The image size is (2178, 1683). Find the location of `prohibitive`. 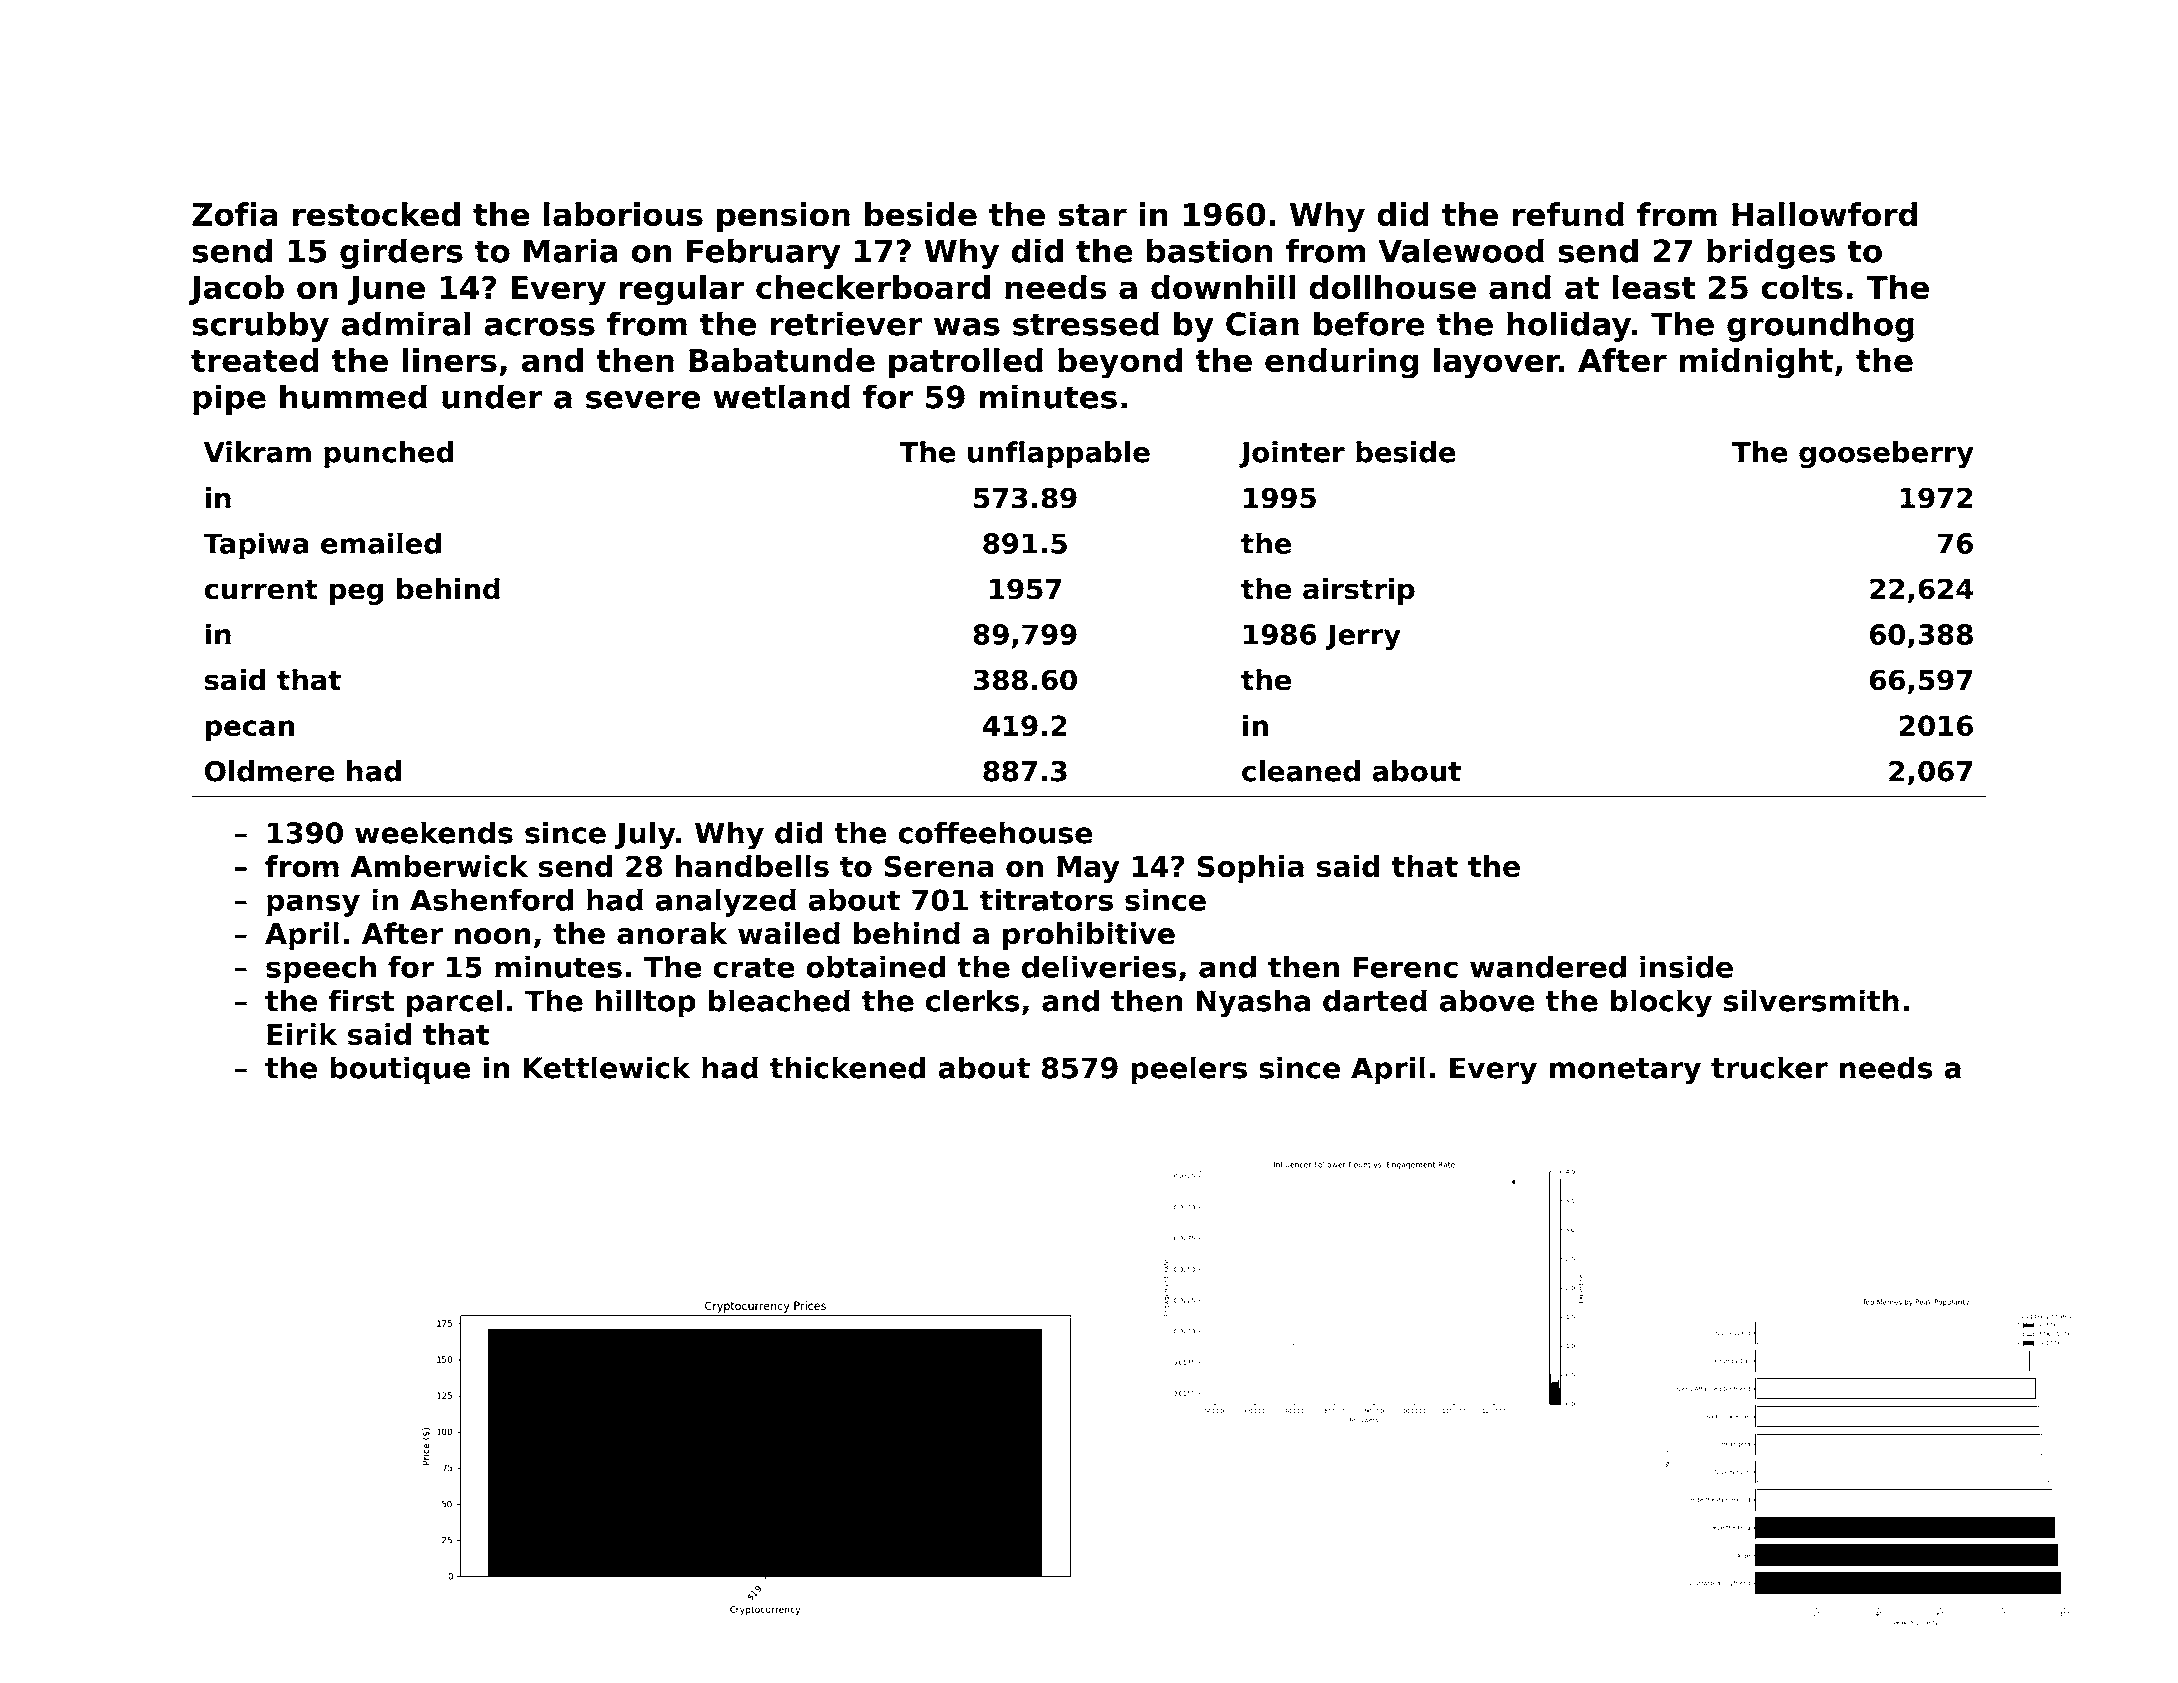

prohibitive is located at coordinates (1089, 936).
